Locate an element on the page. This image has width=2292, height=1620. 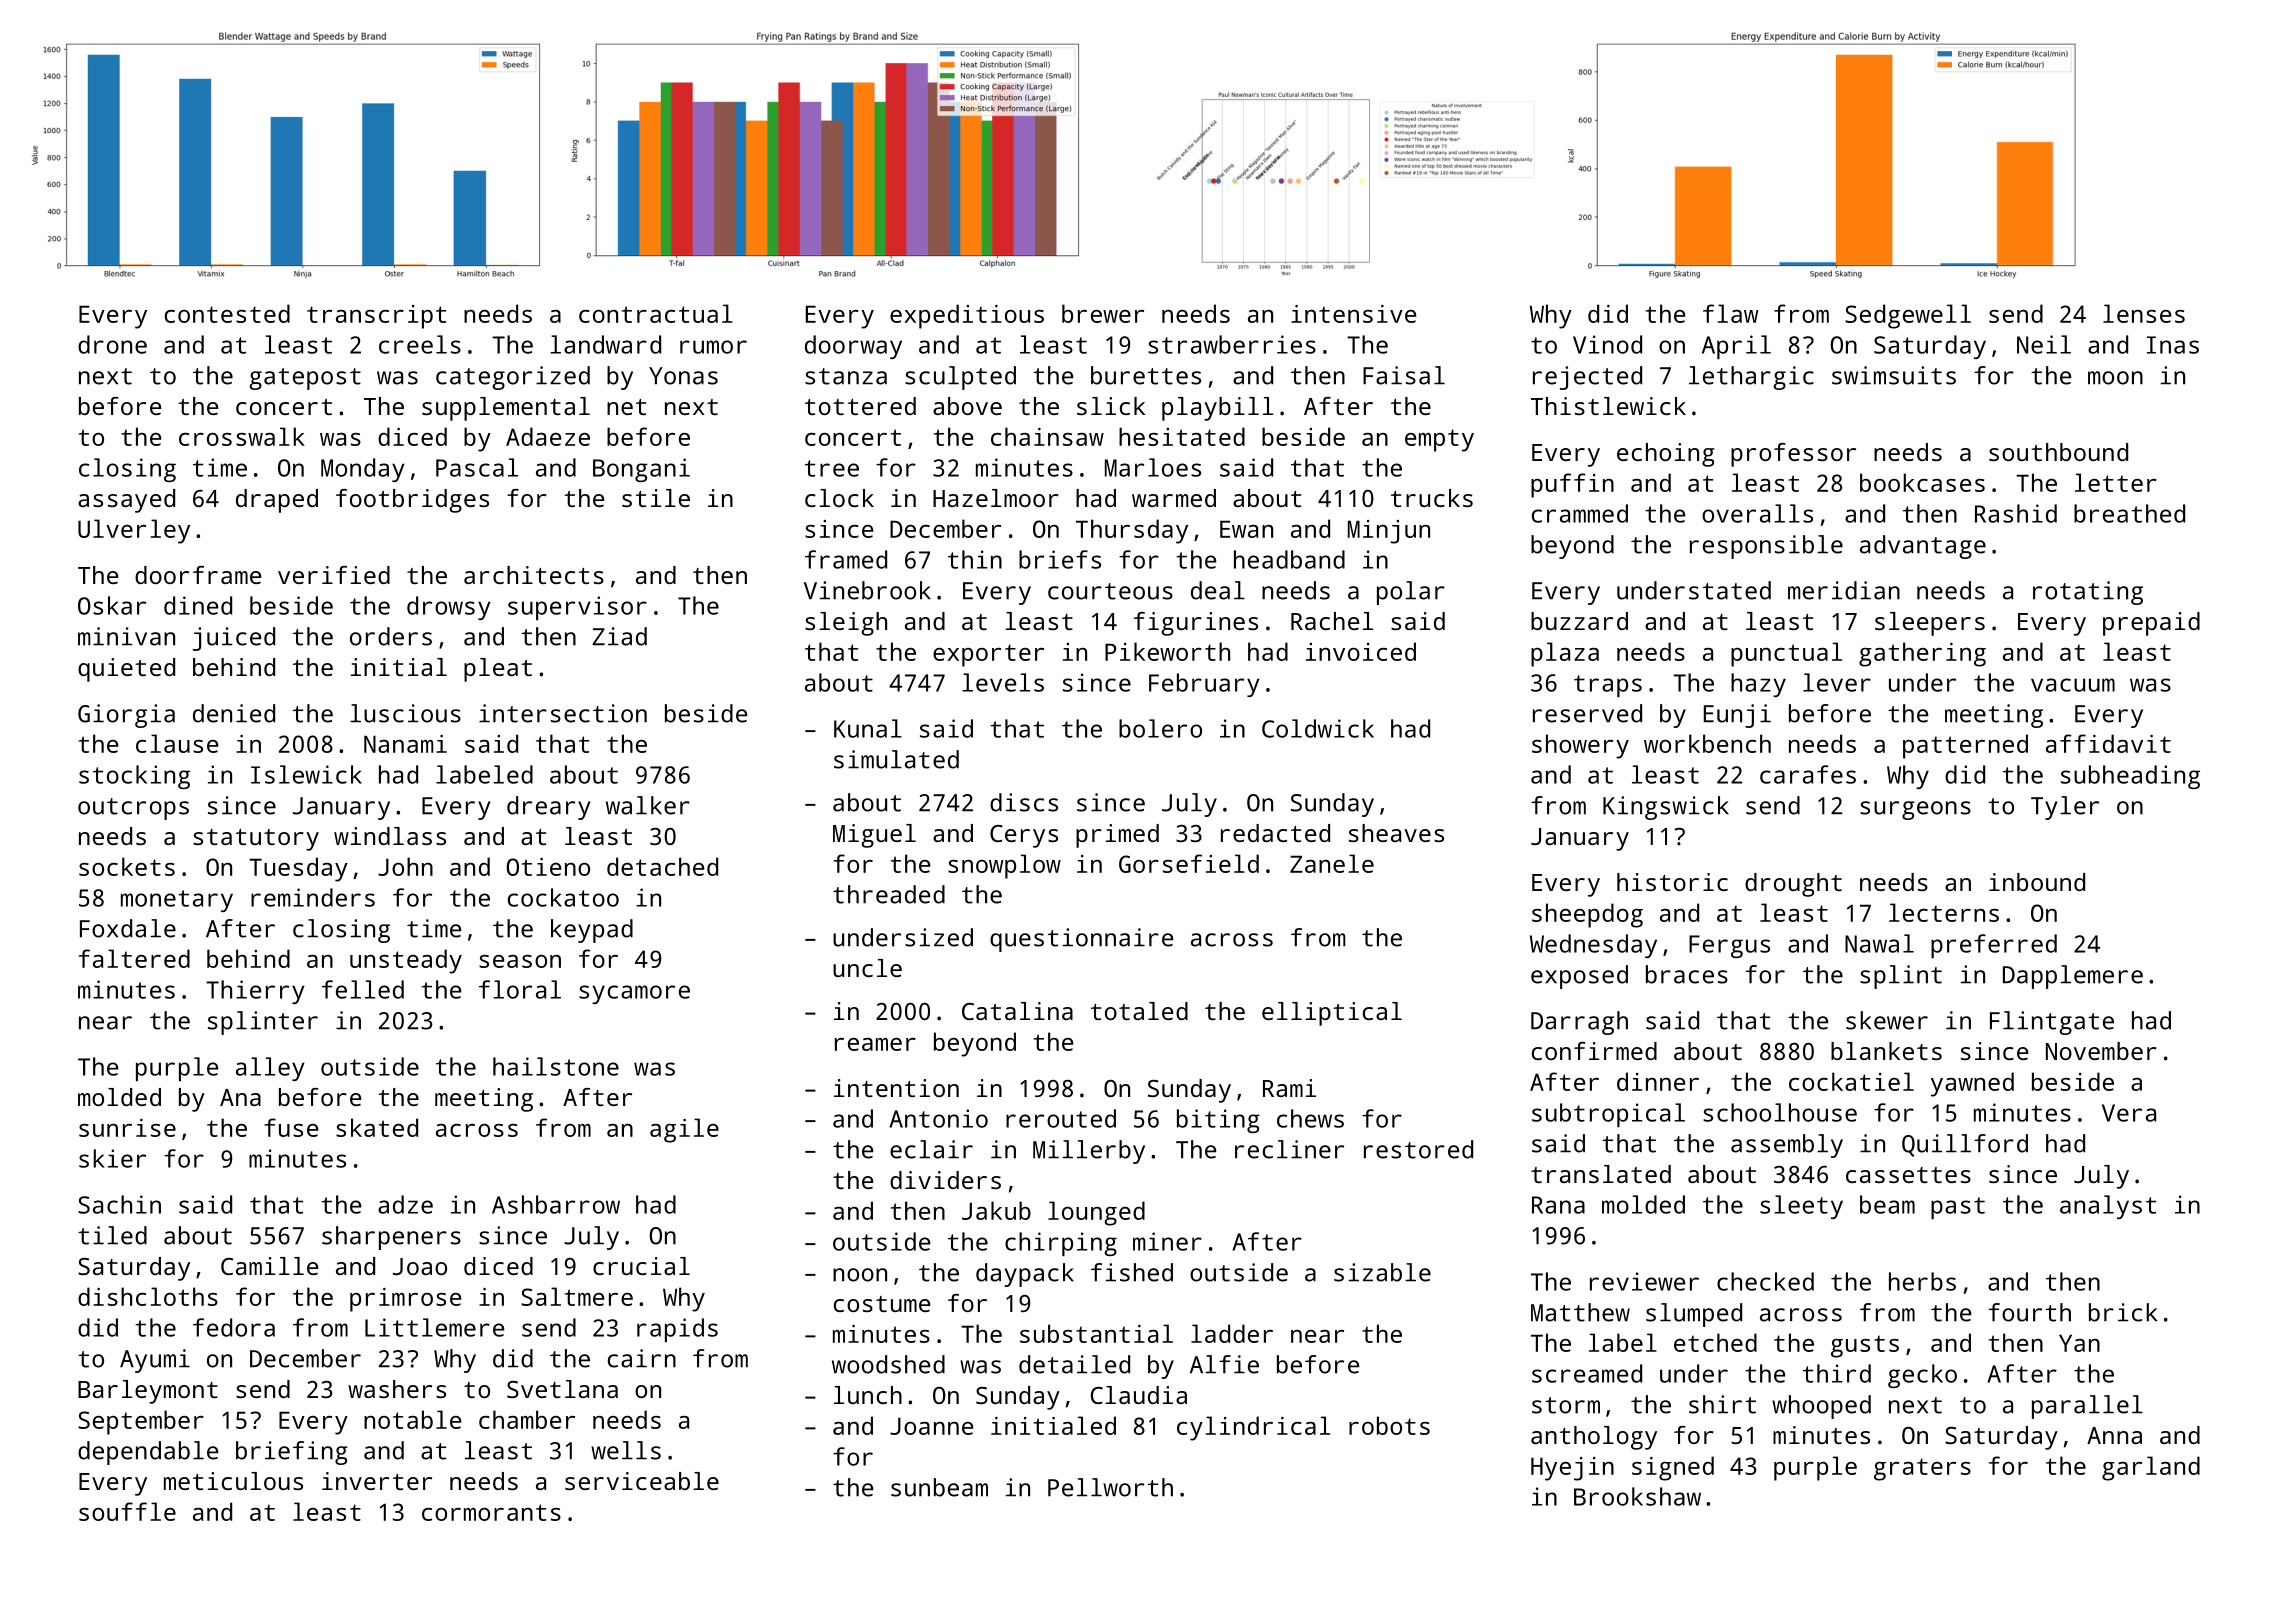
Littlemere is located at coordinates (434, 1327).
